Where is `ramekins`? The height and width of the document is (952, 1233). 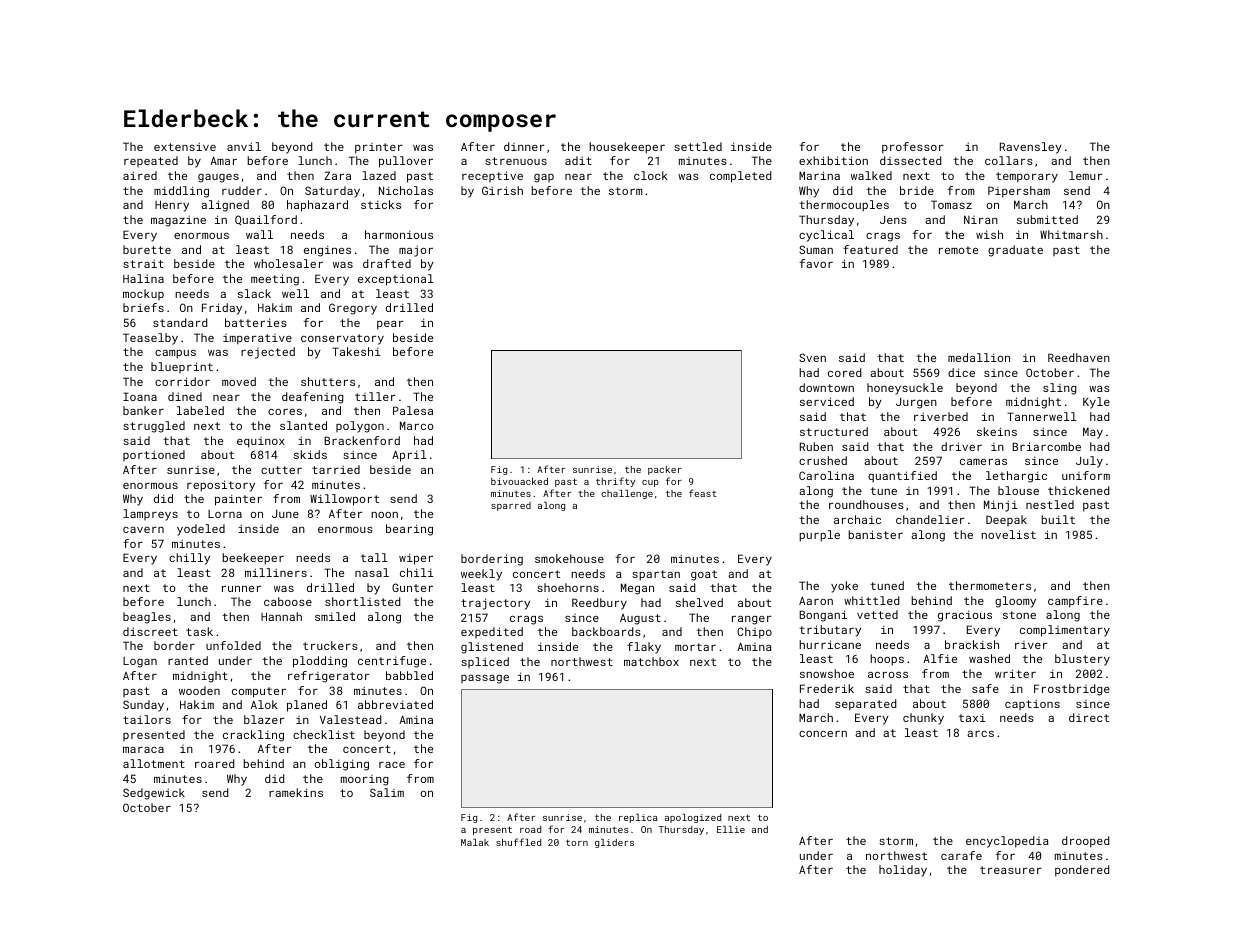
ramekins is located at coordinates (296, 792).
